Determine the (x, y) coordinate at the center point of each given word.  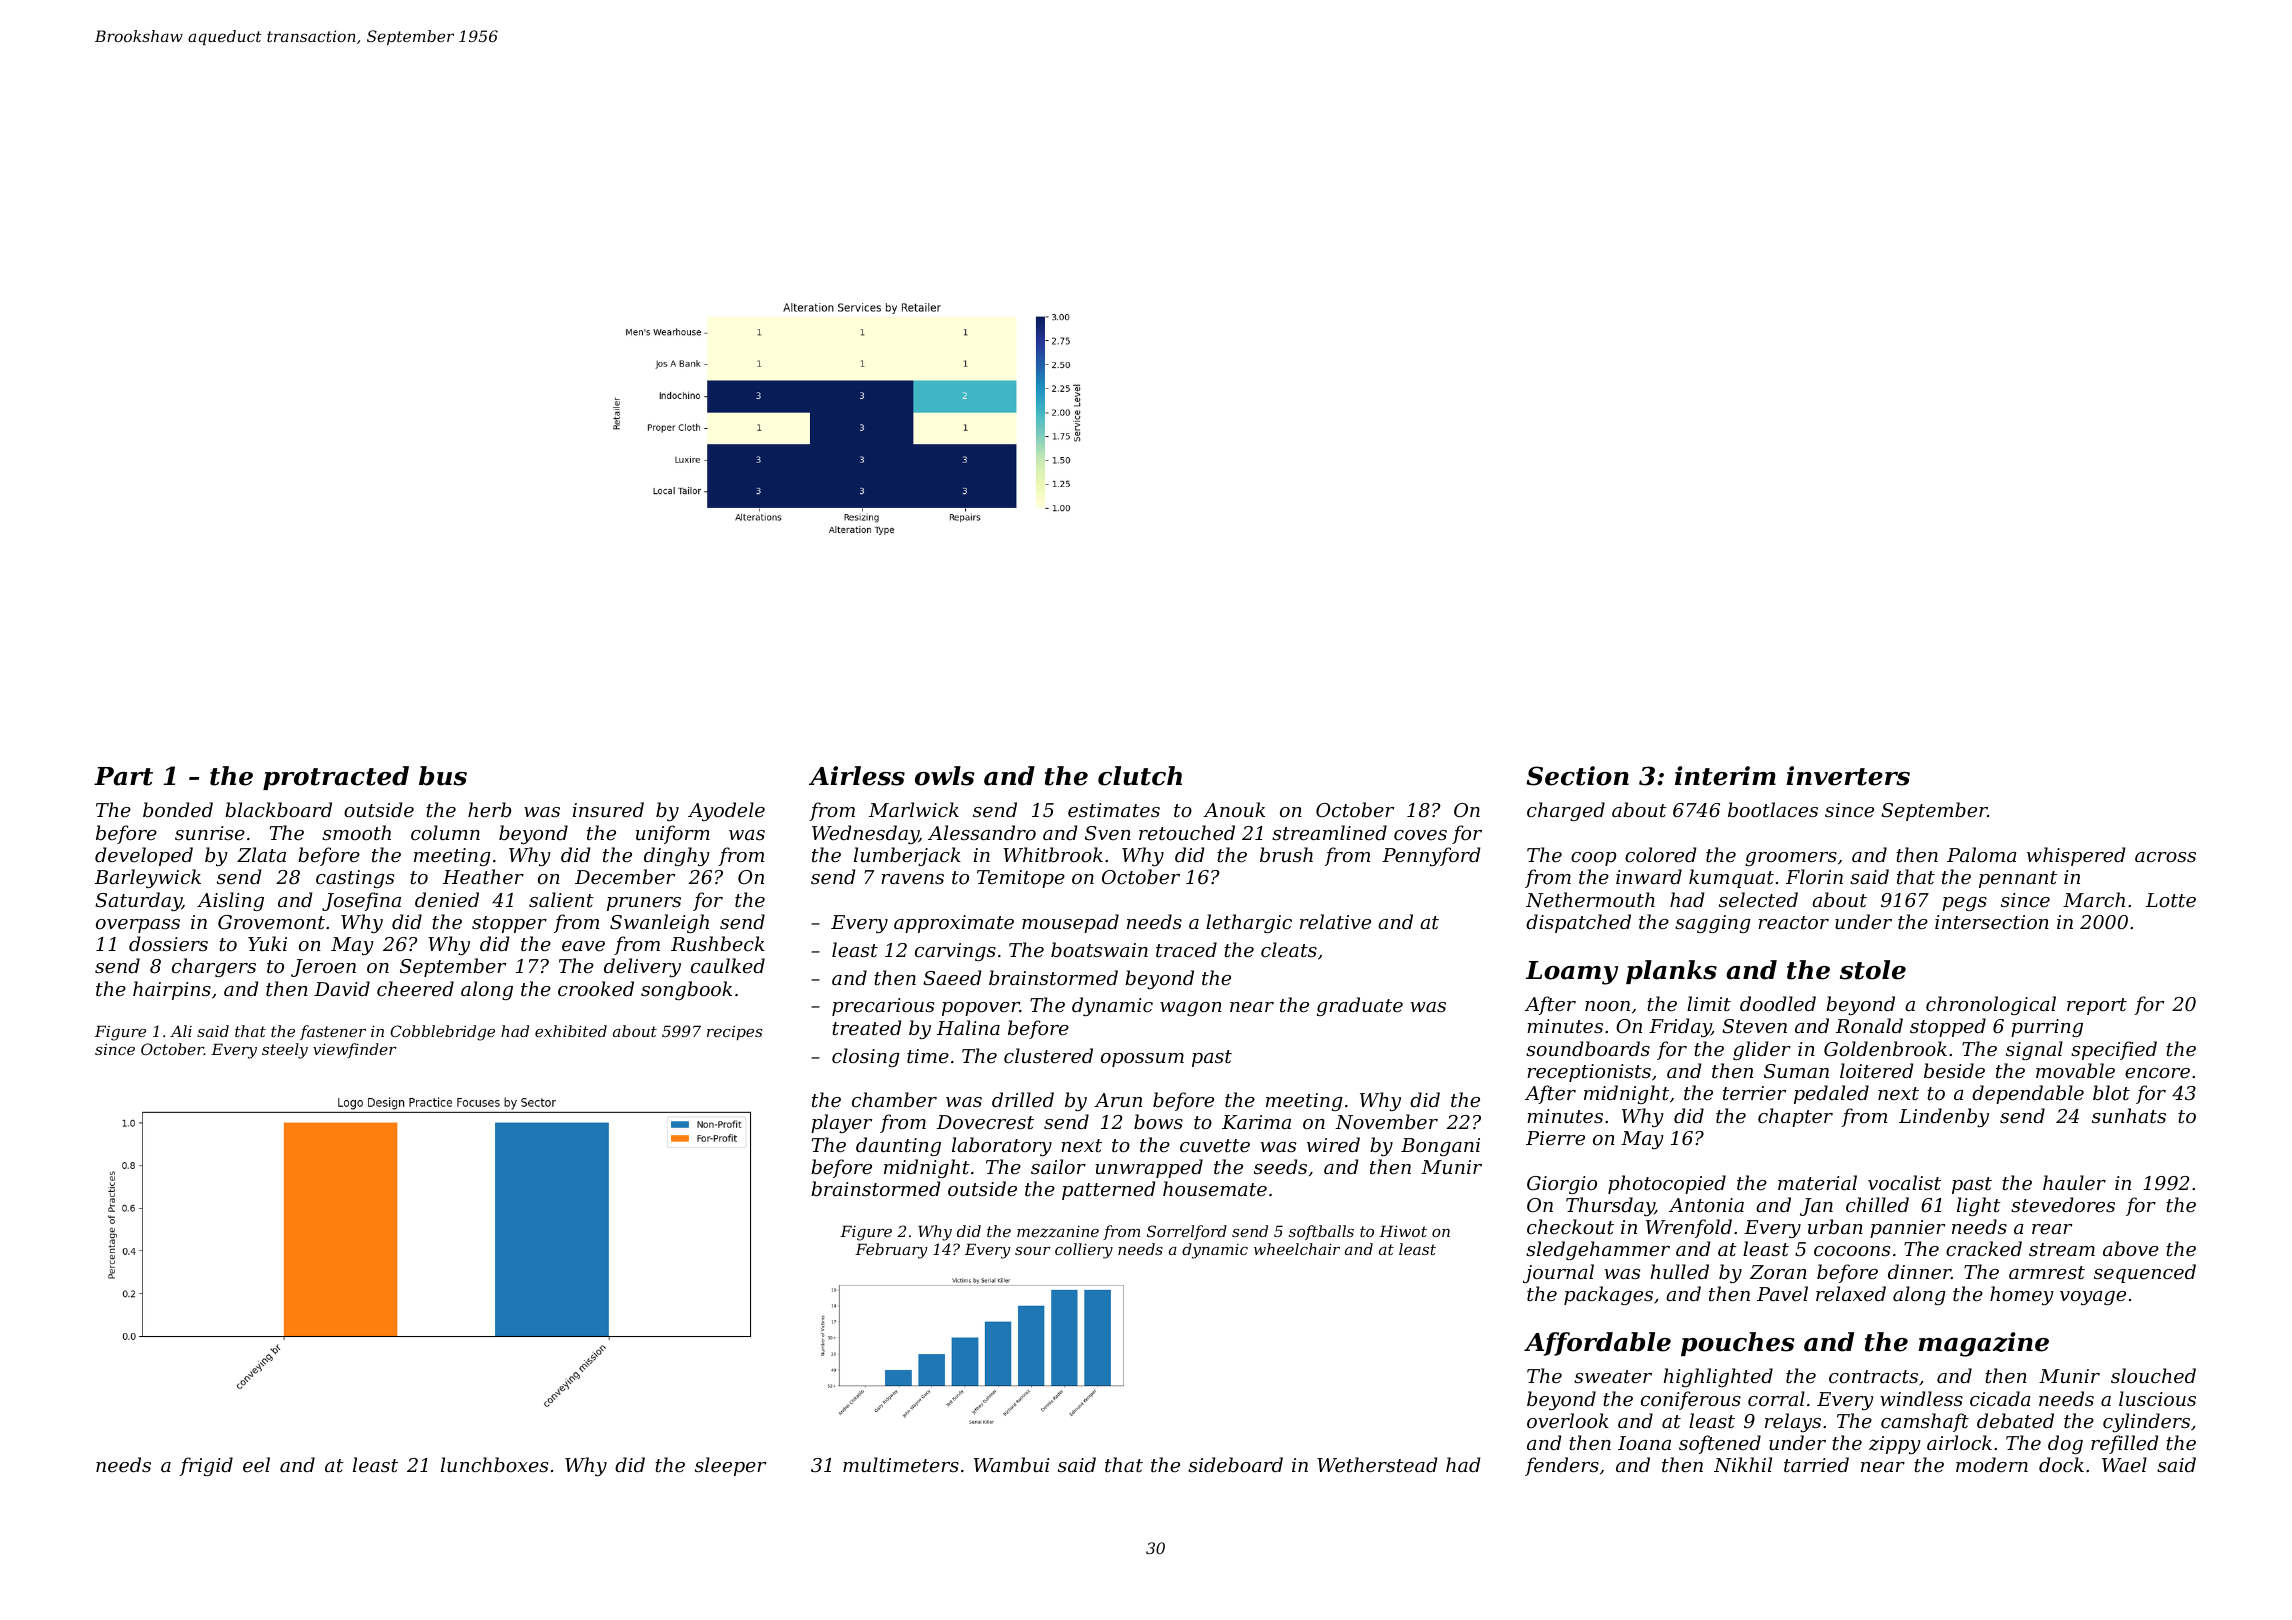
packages (1608, 1295)
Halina (968, 1027)
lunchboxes (494, 1464)
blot (2111, 1092)
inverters (1848, 776)
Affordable (1597, 1344)
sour (1033, 1251)
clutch (1140, 776)
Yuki (267, 943)
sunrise (210, 833)
